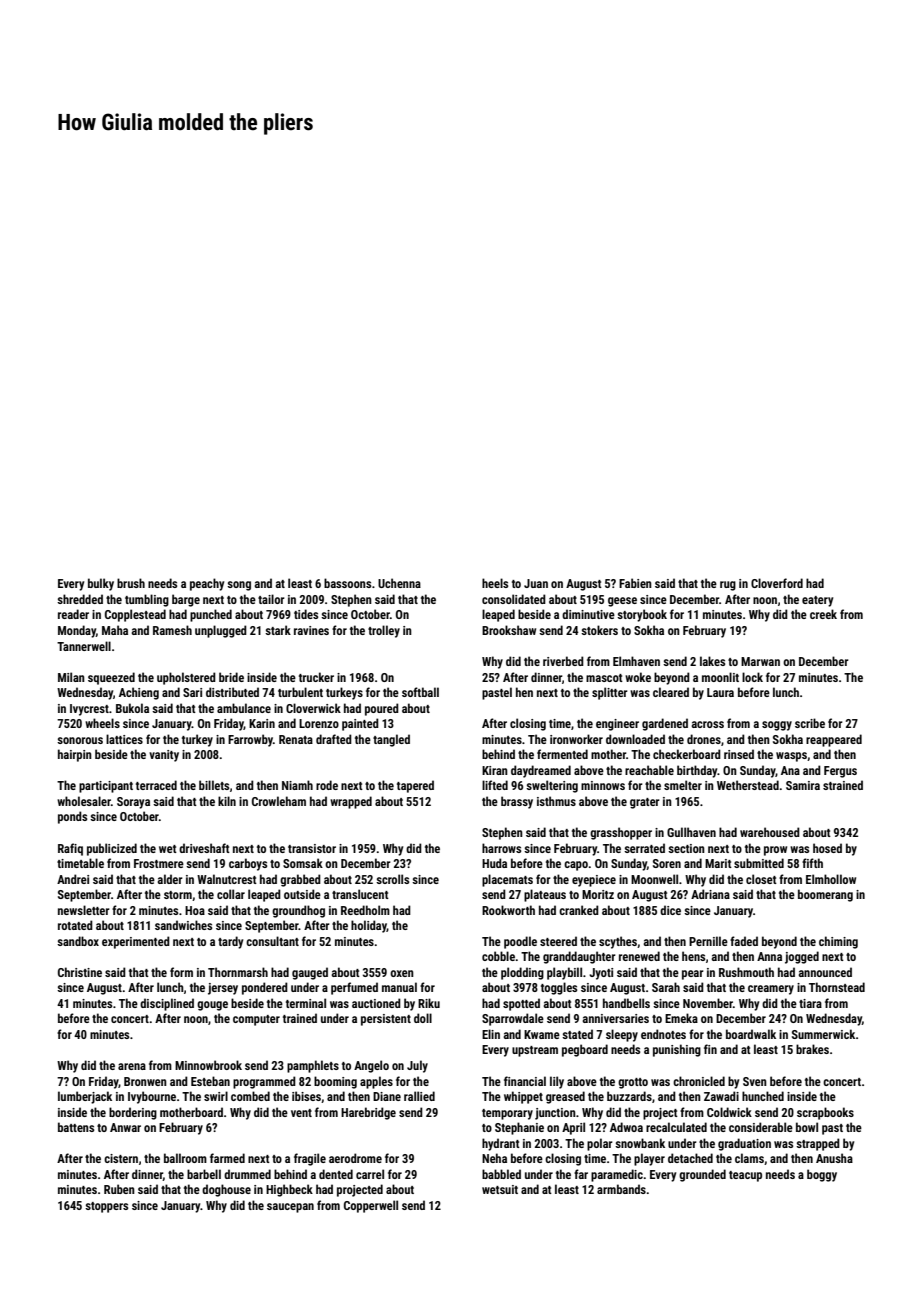 The height and width of the page is (1308, 924). I want to click on song, so click(239, 586).
